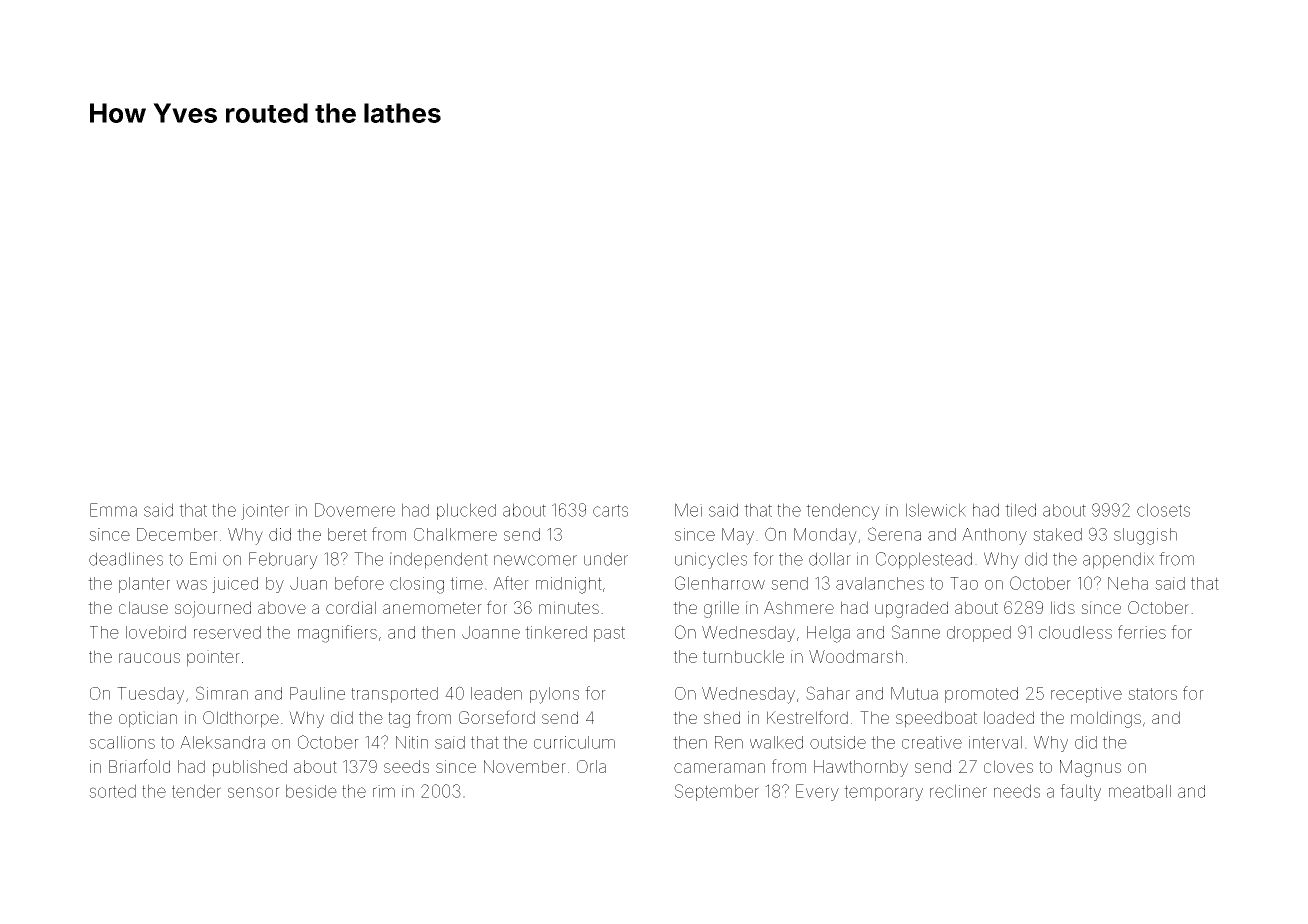  What do you see at coordinates (883, 793) in the screenshot?
I see `temporary` at bounding box center [883, 793].
